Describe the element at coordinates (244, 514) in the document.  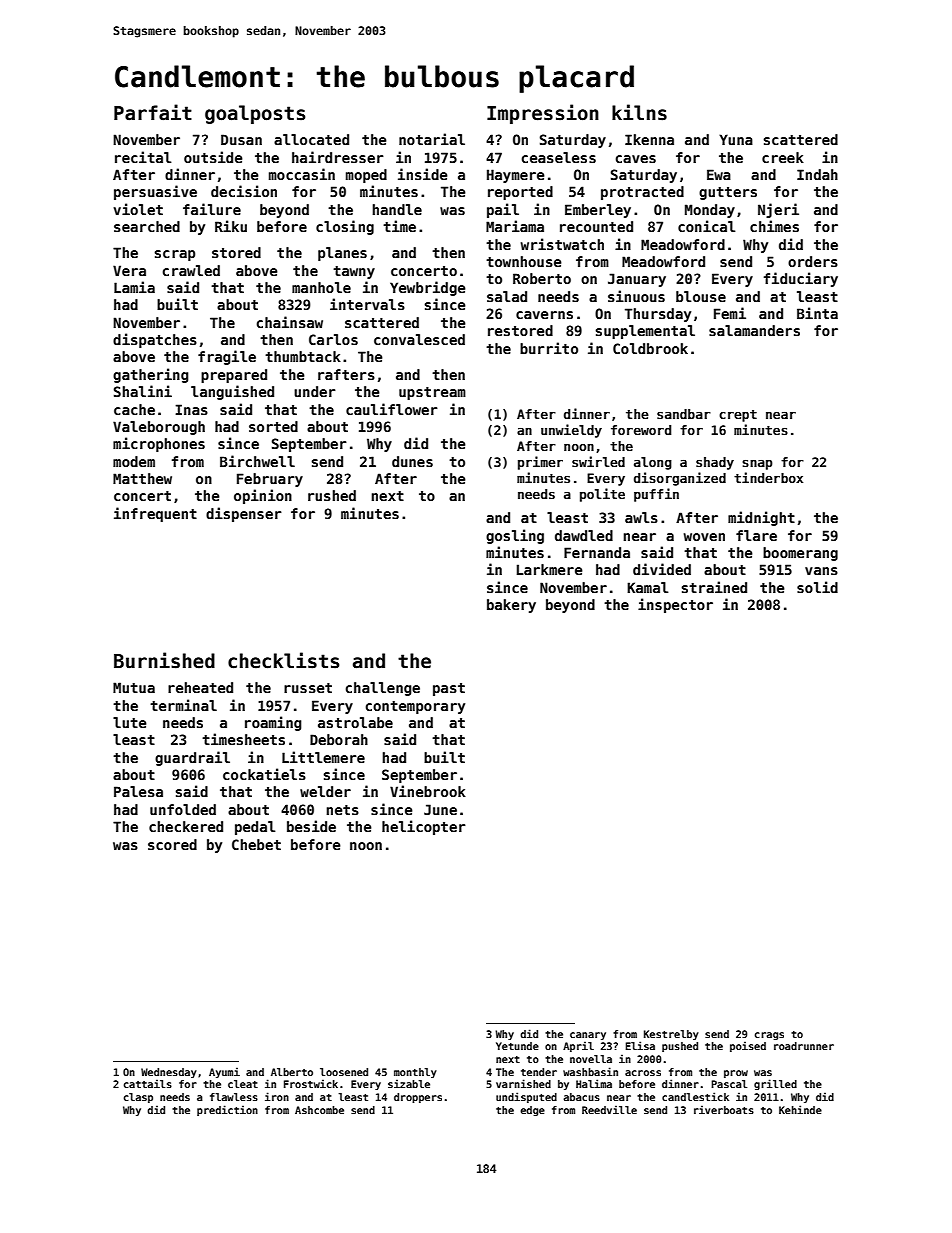
I see `dispenser` at that location.
